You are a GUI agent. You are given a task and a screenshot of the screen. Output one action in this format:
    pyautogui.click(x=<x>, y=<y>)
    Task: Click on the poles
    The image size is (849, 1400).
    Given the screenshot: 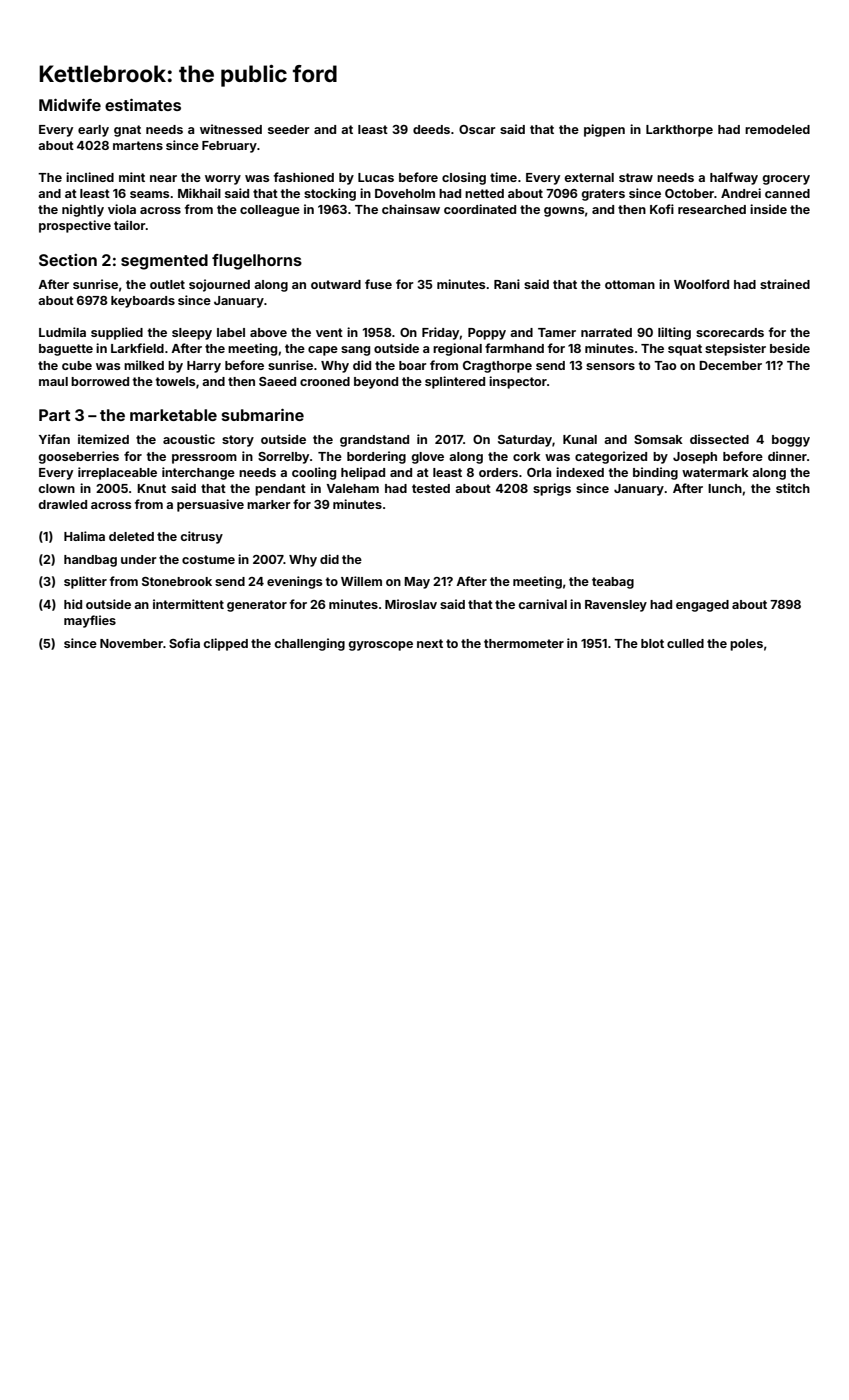 What is the action you would take?
    pyautogui.click(x=746, y=645)
